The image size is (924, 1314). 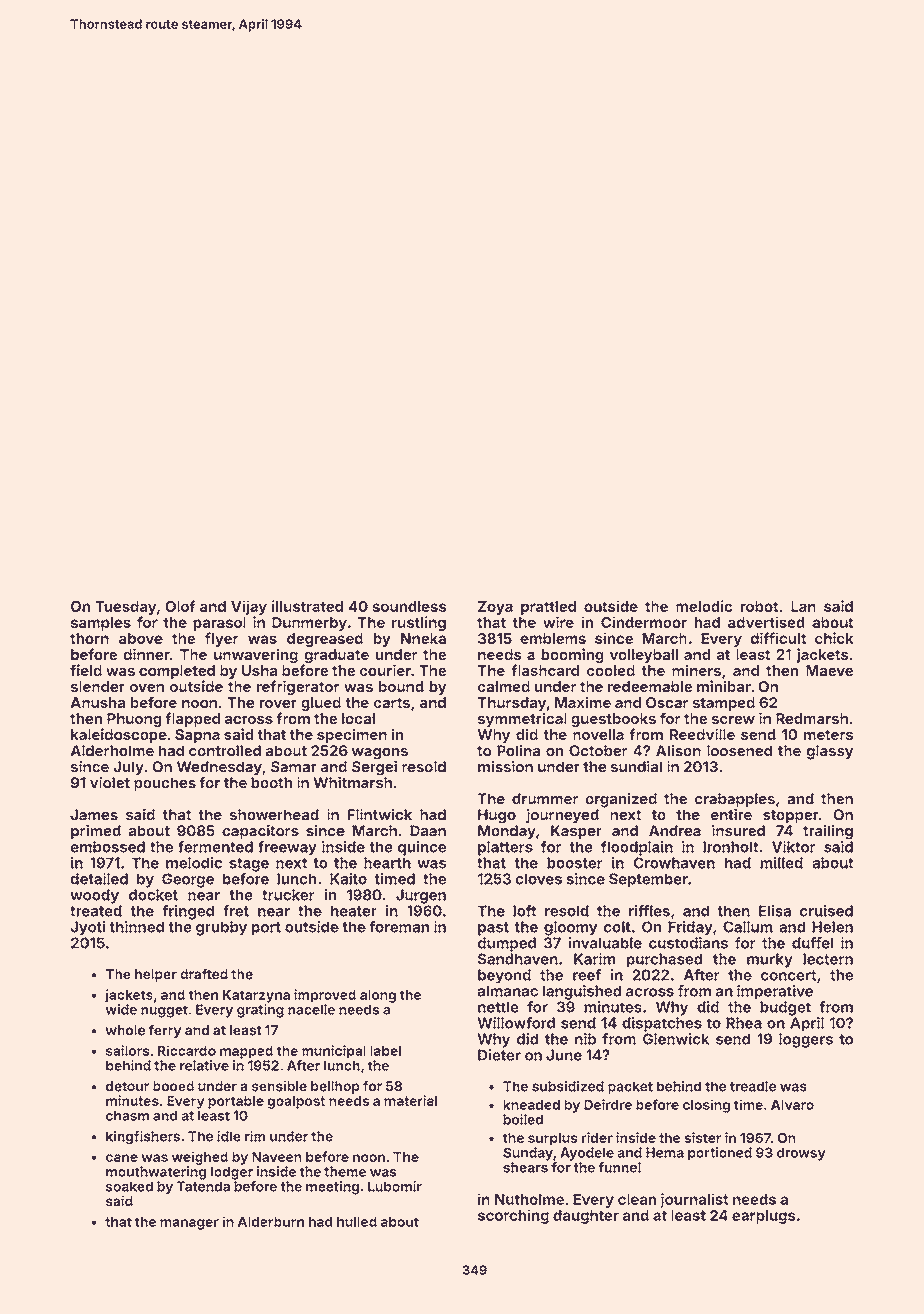 What do you see at coordinates (644, 656) in the image?
I see `volleyball` at bounding box center [644, 656].
